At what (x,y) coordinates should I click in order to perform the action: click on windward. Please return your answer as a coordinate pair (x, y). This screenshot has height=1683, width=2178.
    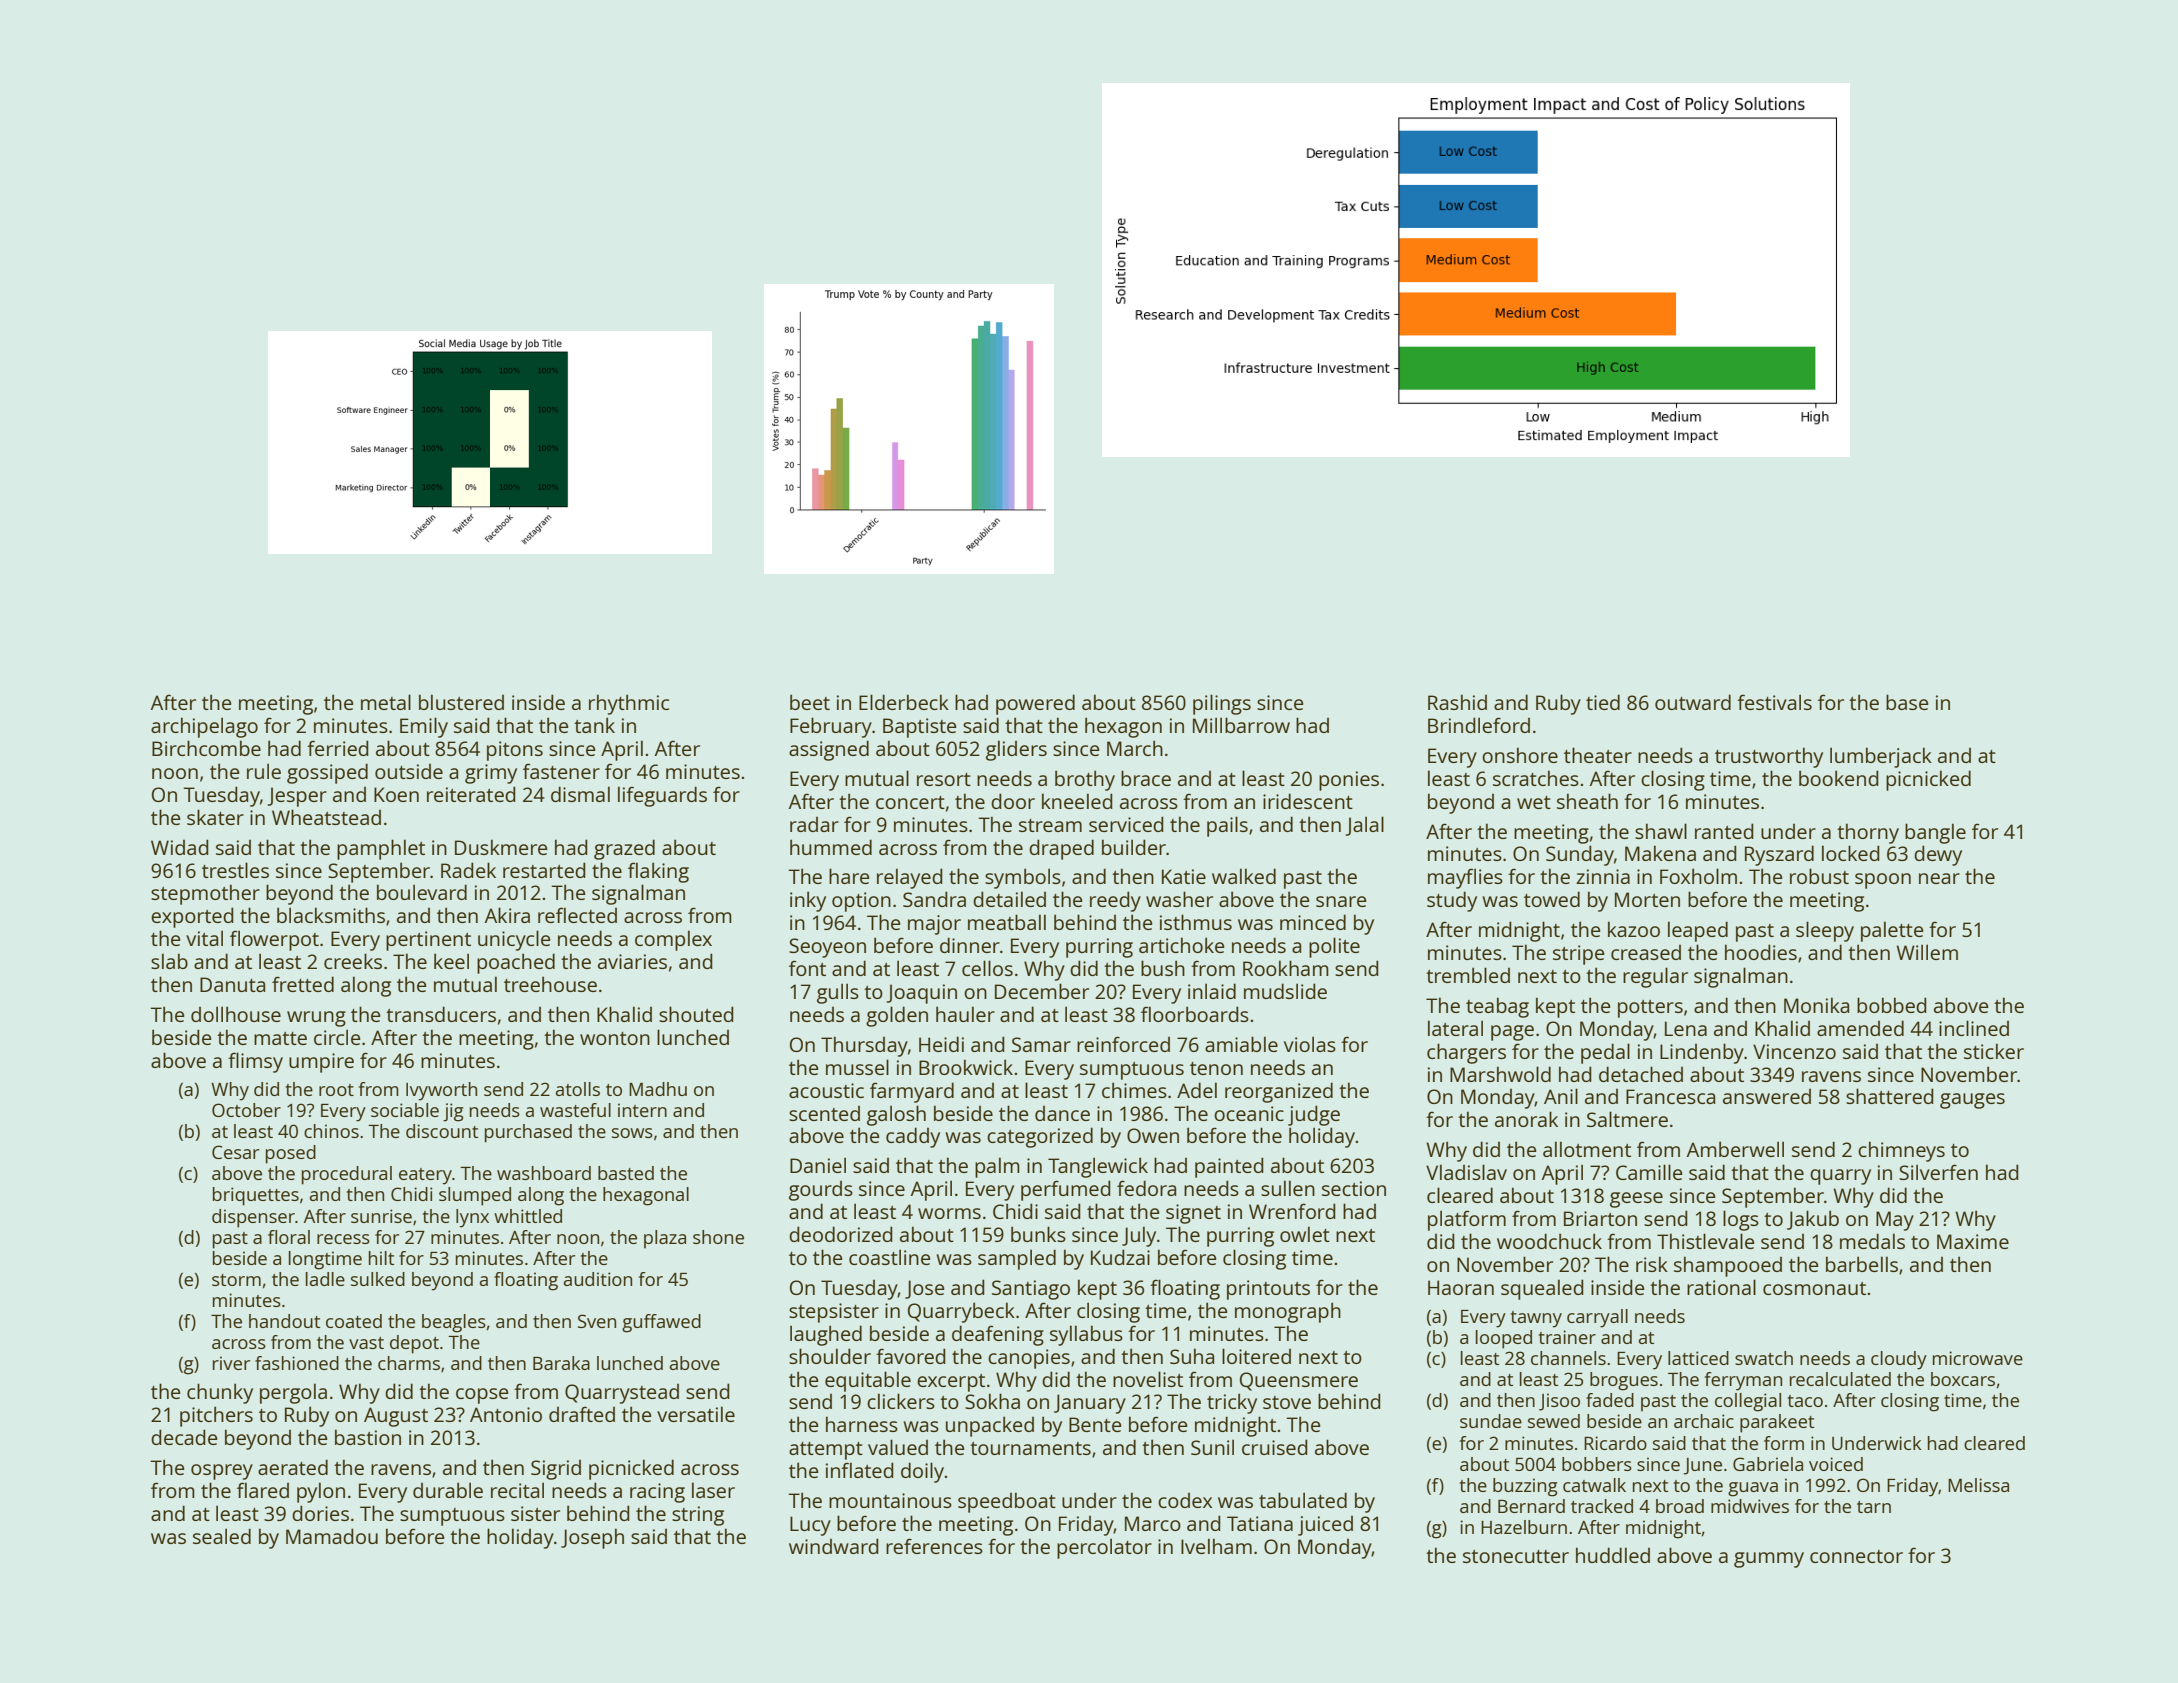
    Looking at the image, I should click on (834, 1546).
